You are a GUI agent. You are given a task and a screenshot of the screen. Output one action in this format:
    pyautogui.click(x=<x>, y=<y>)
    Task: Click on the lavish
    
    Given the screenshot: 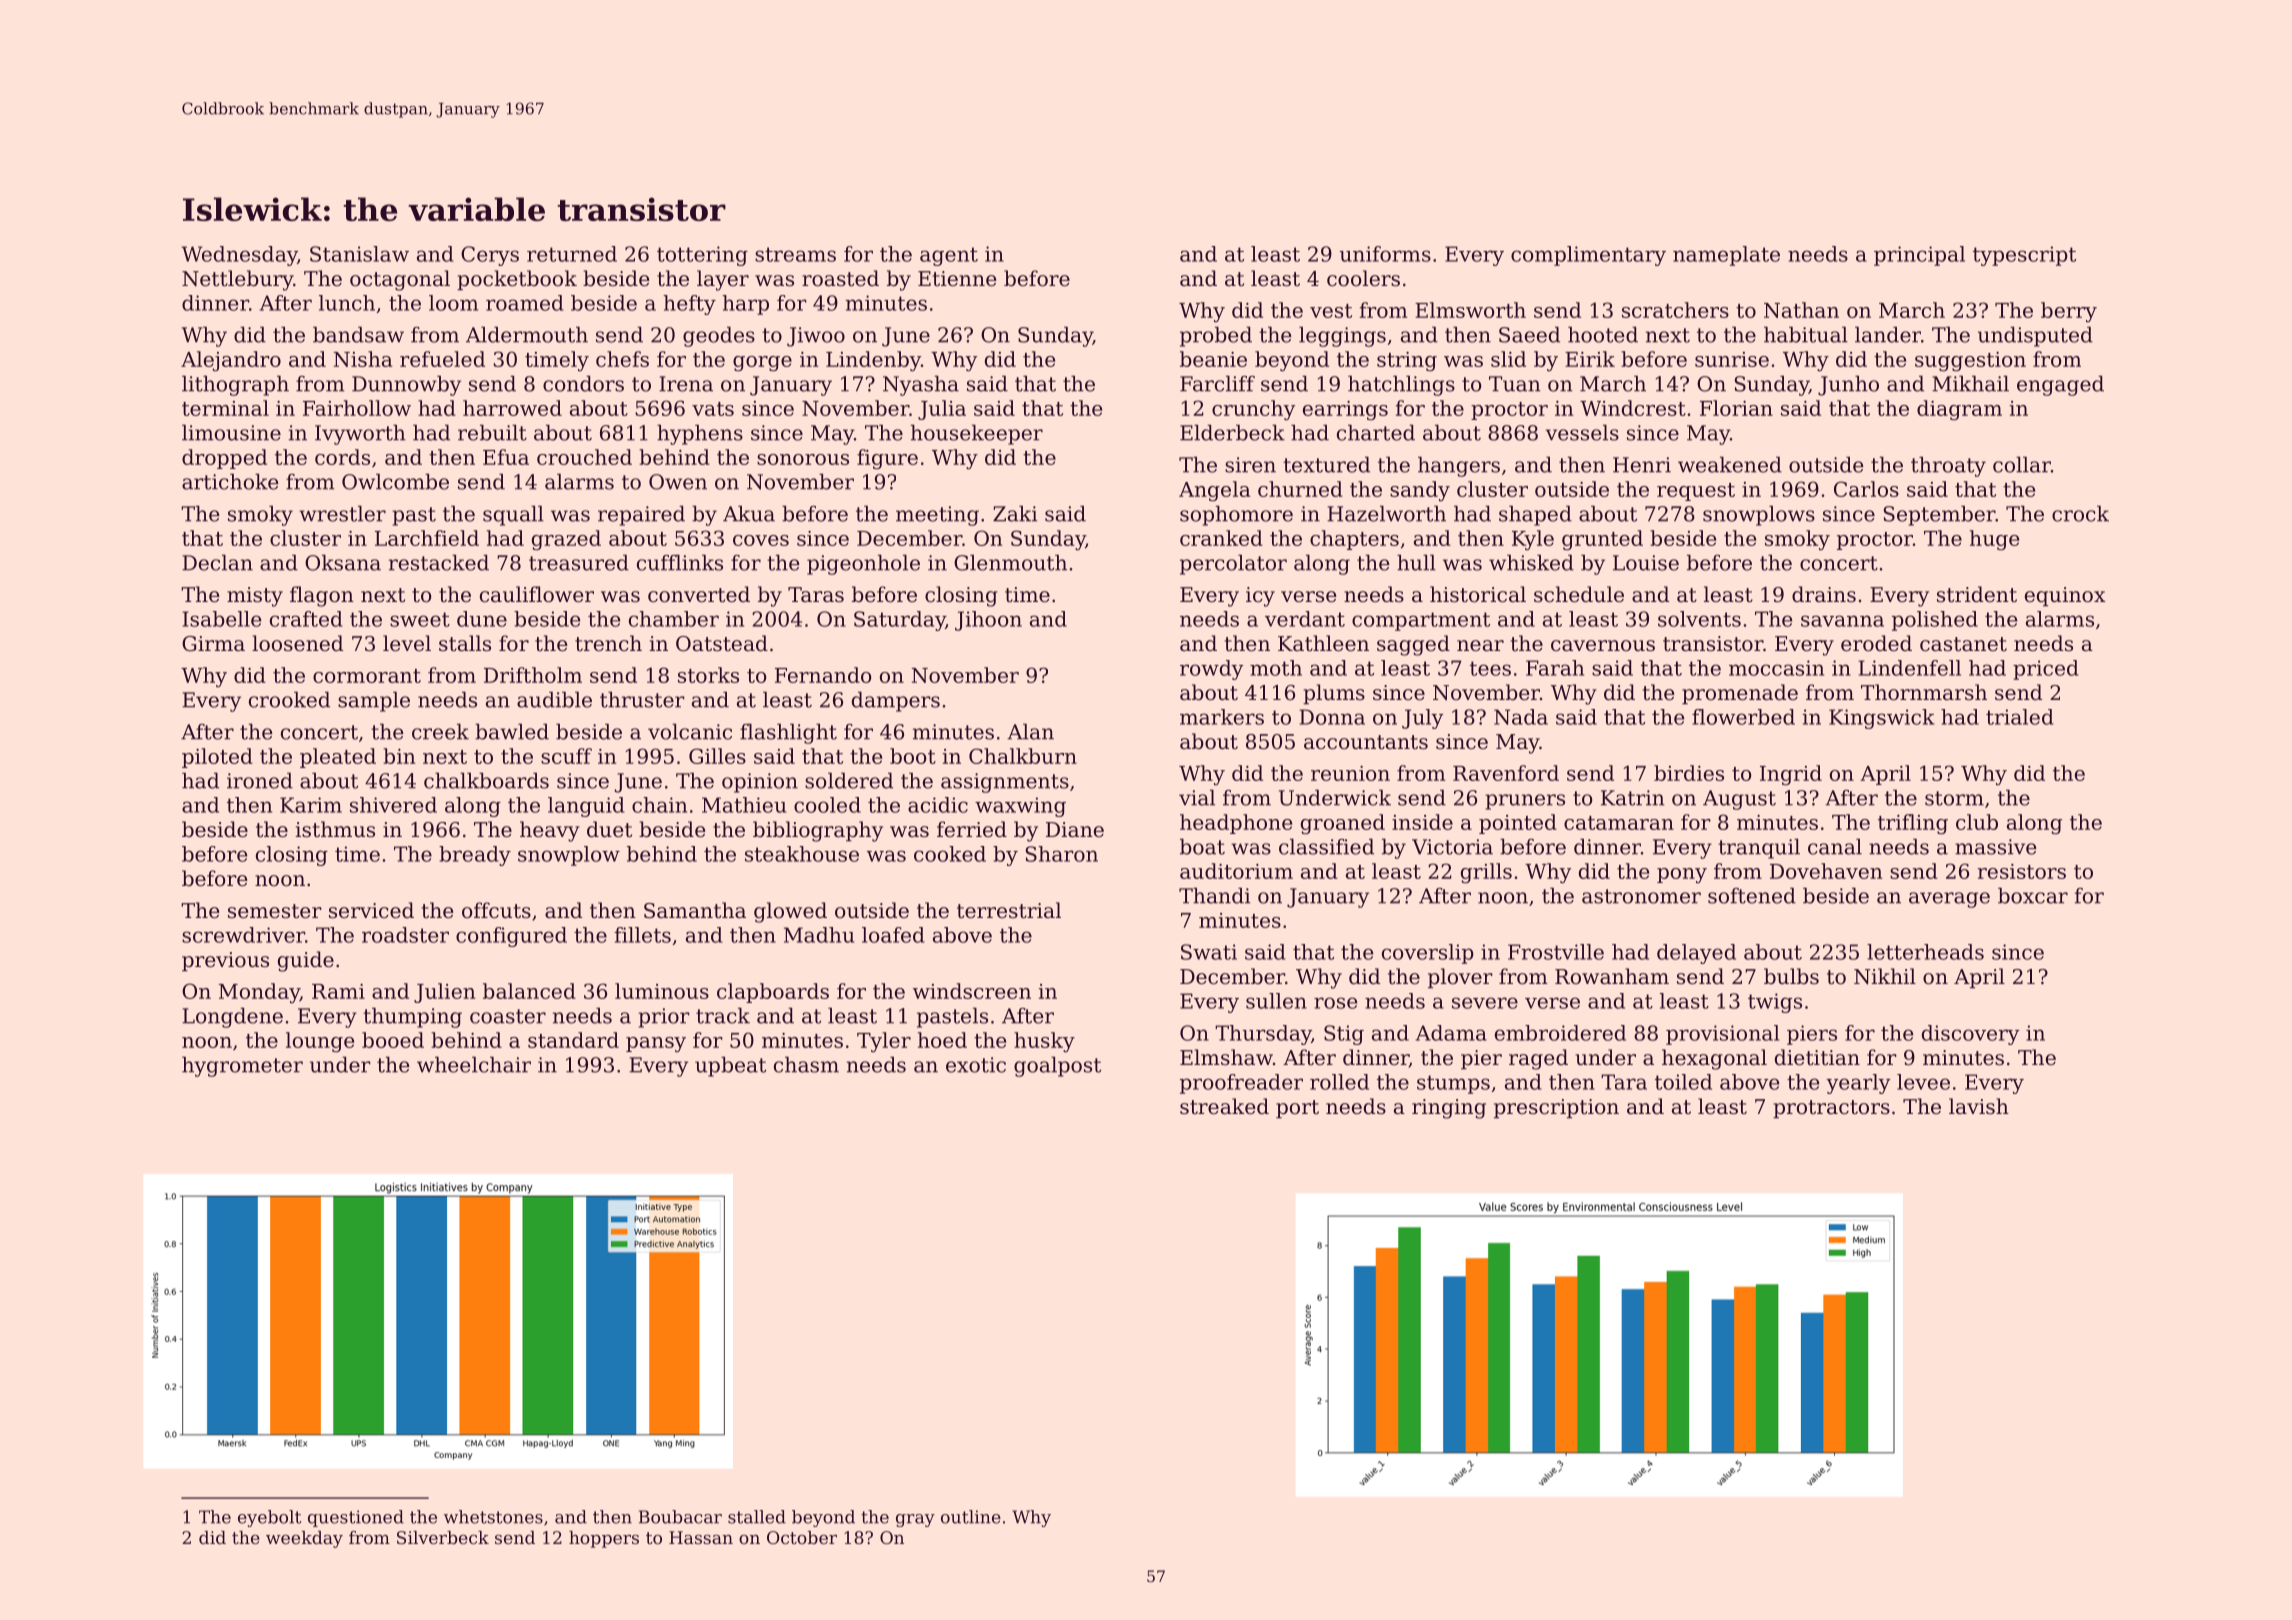 What is the action you would take?
    pyautogui.click(x=1979, y=1106)
